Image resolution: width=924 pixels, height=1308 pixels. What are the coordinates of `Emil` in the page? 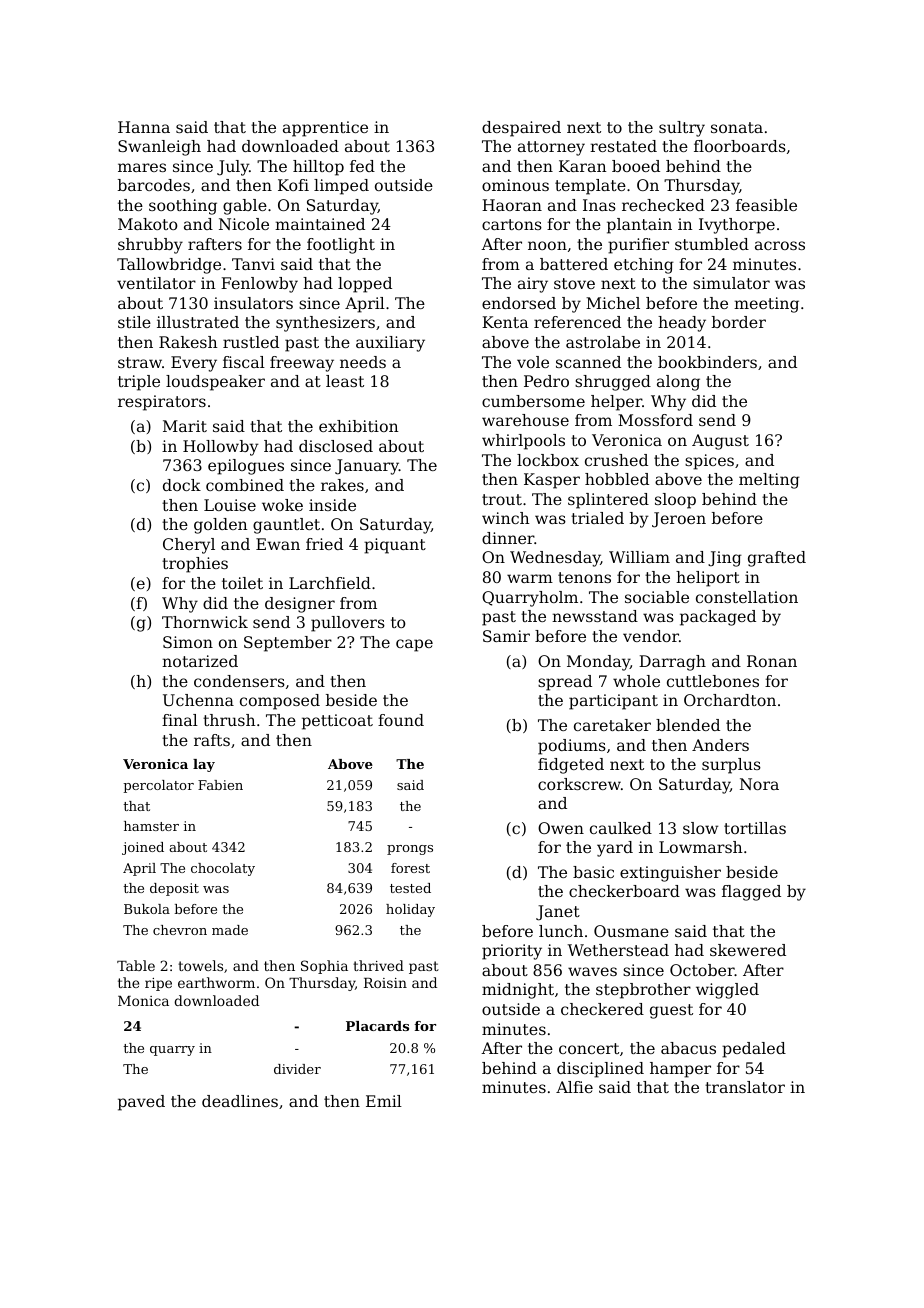 It's located at (384, 1101).
